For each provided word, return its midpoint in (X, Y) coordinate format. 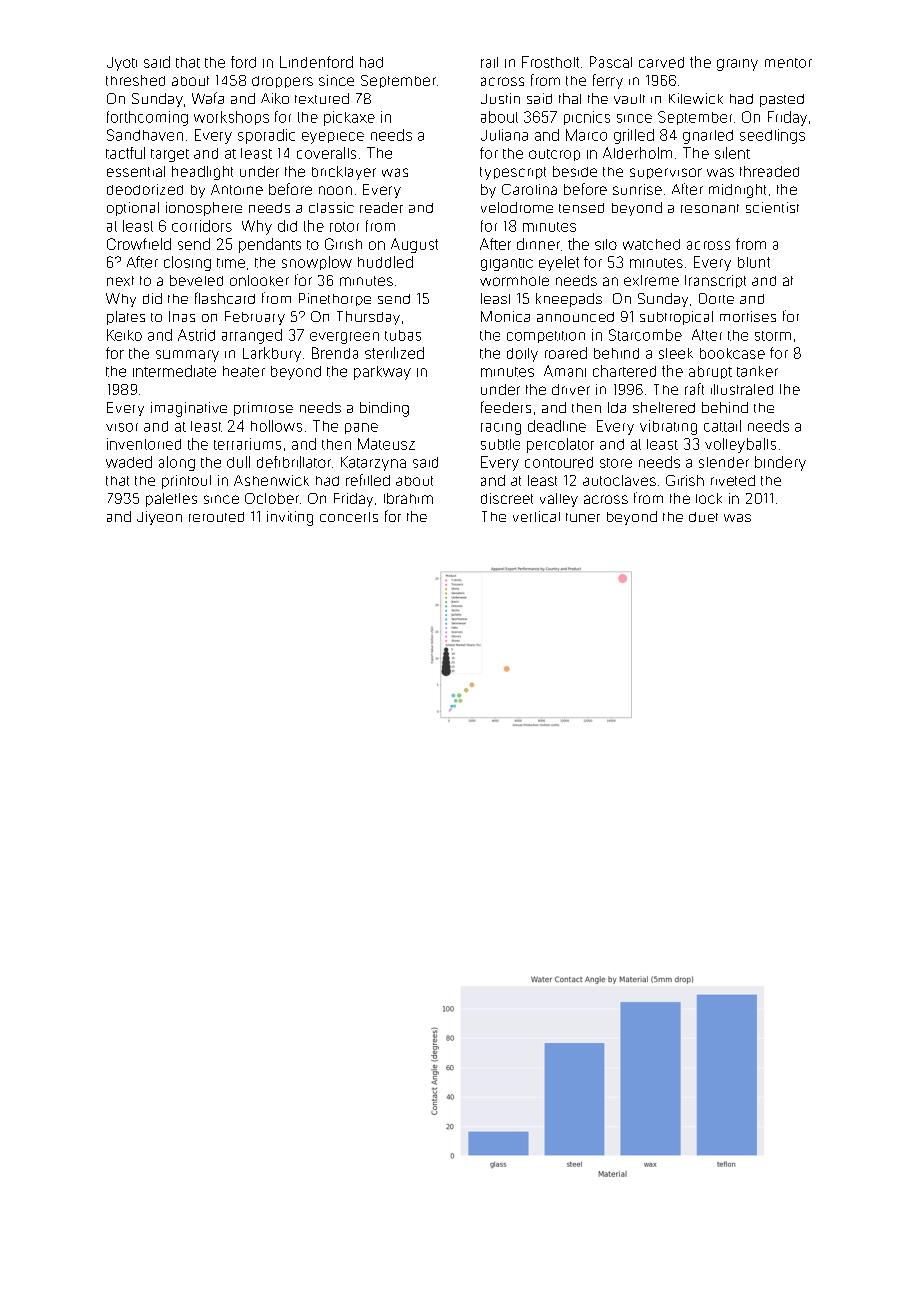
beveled (196, 280)
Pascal (611, 62)
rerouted (216, 517)
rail (489, 62)
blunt (754, 262)
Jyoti (122, 64)
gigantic (507, 264)
